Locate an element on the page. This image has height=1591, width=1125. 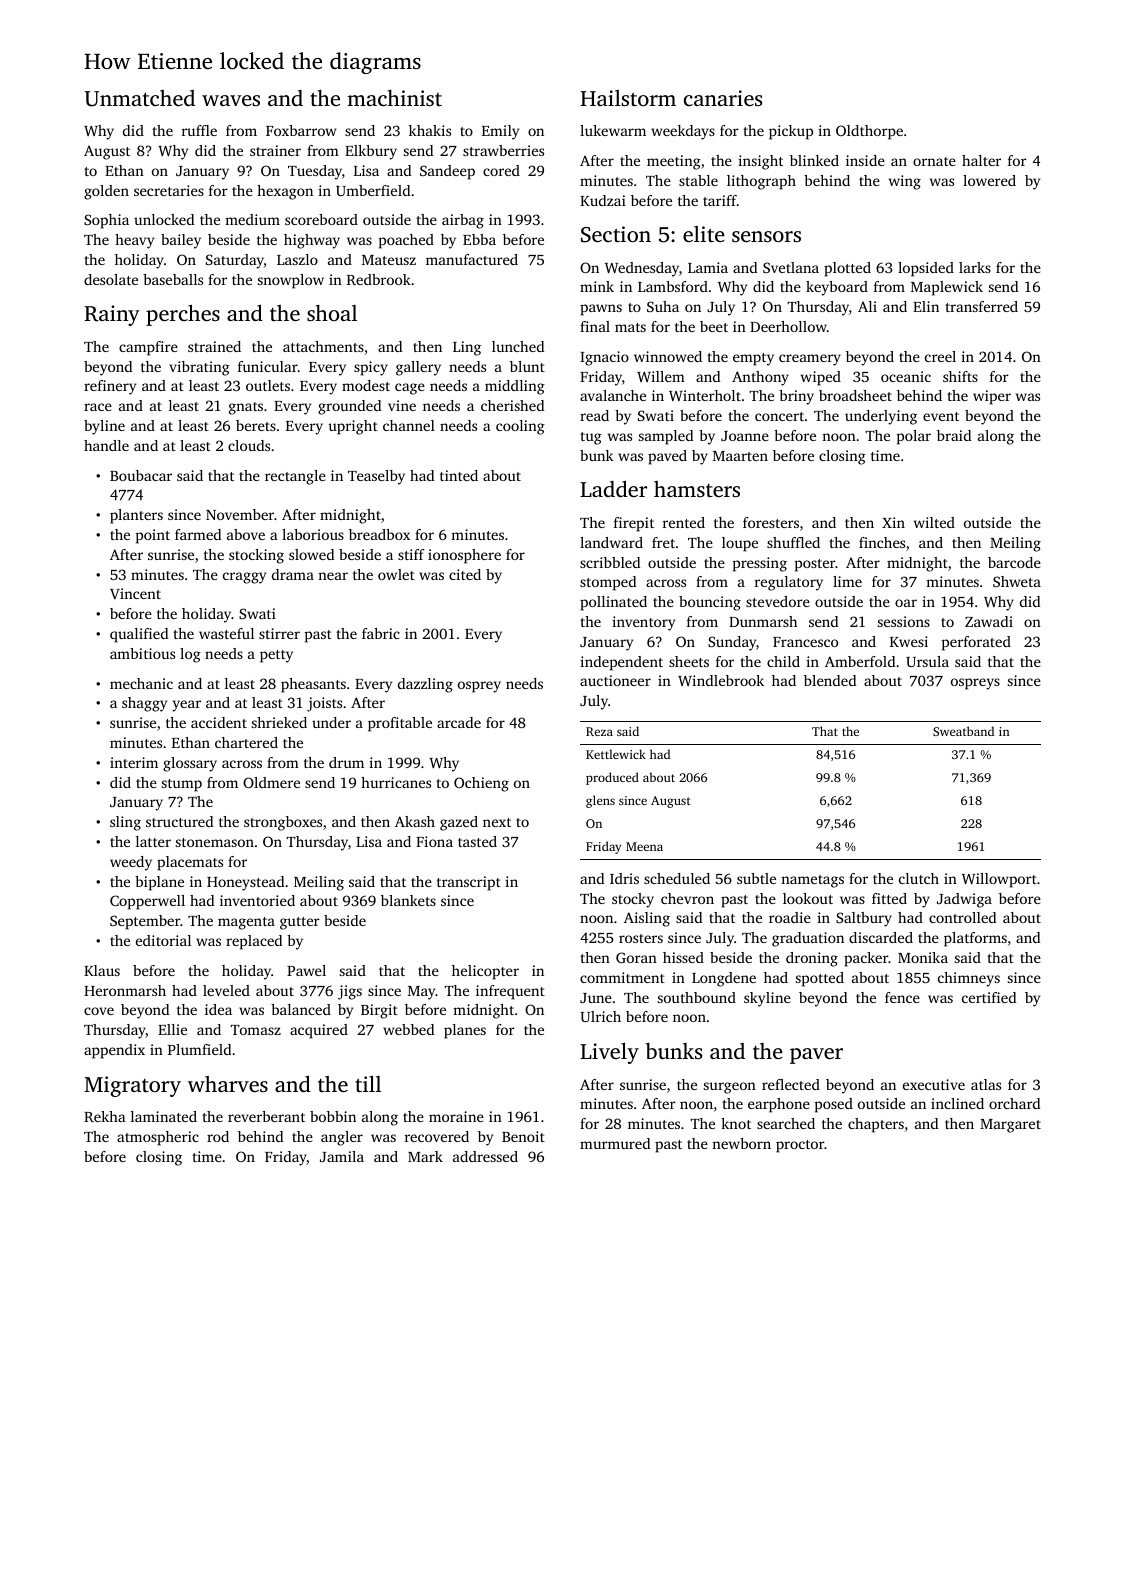
Hailstorm is located at coordinates (628, 98).
